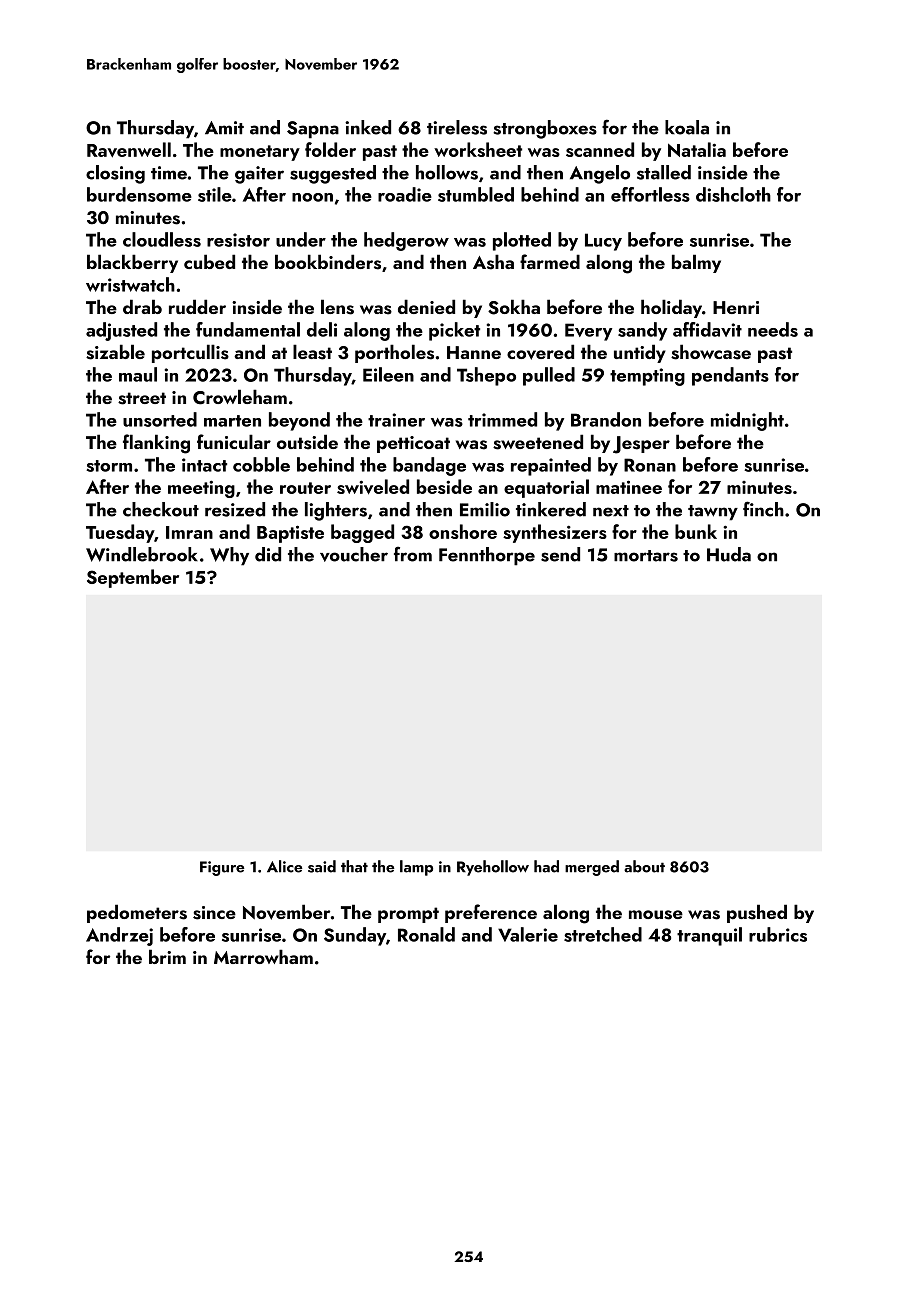  What do you see at coordinates (189, 532) in the page?
I see `Imran` at bounding box center [189, 532].
